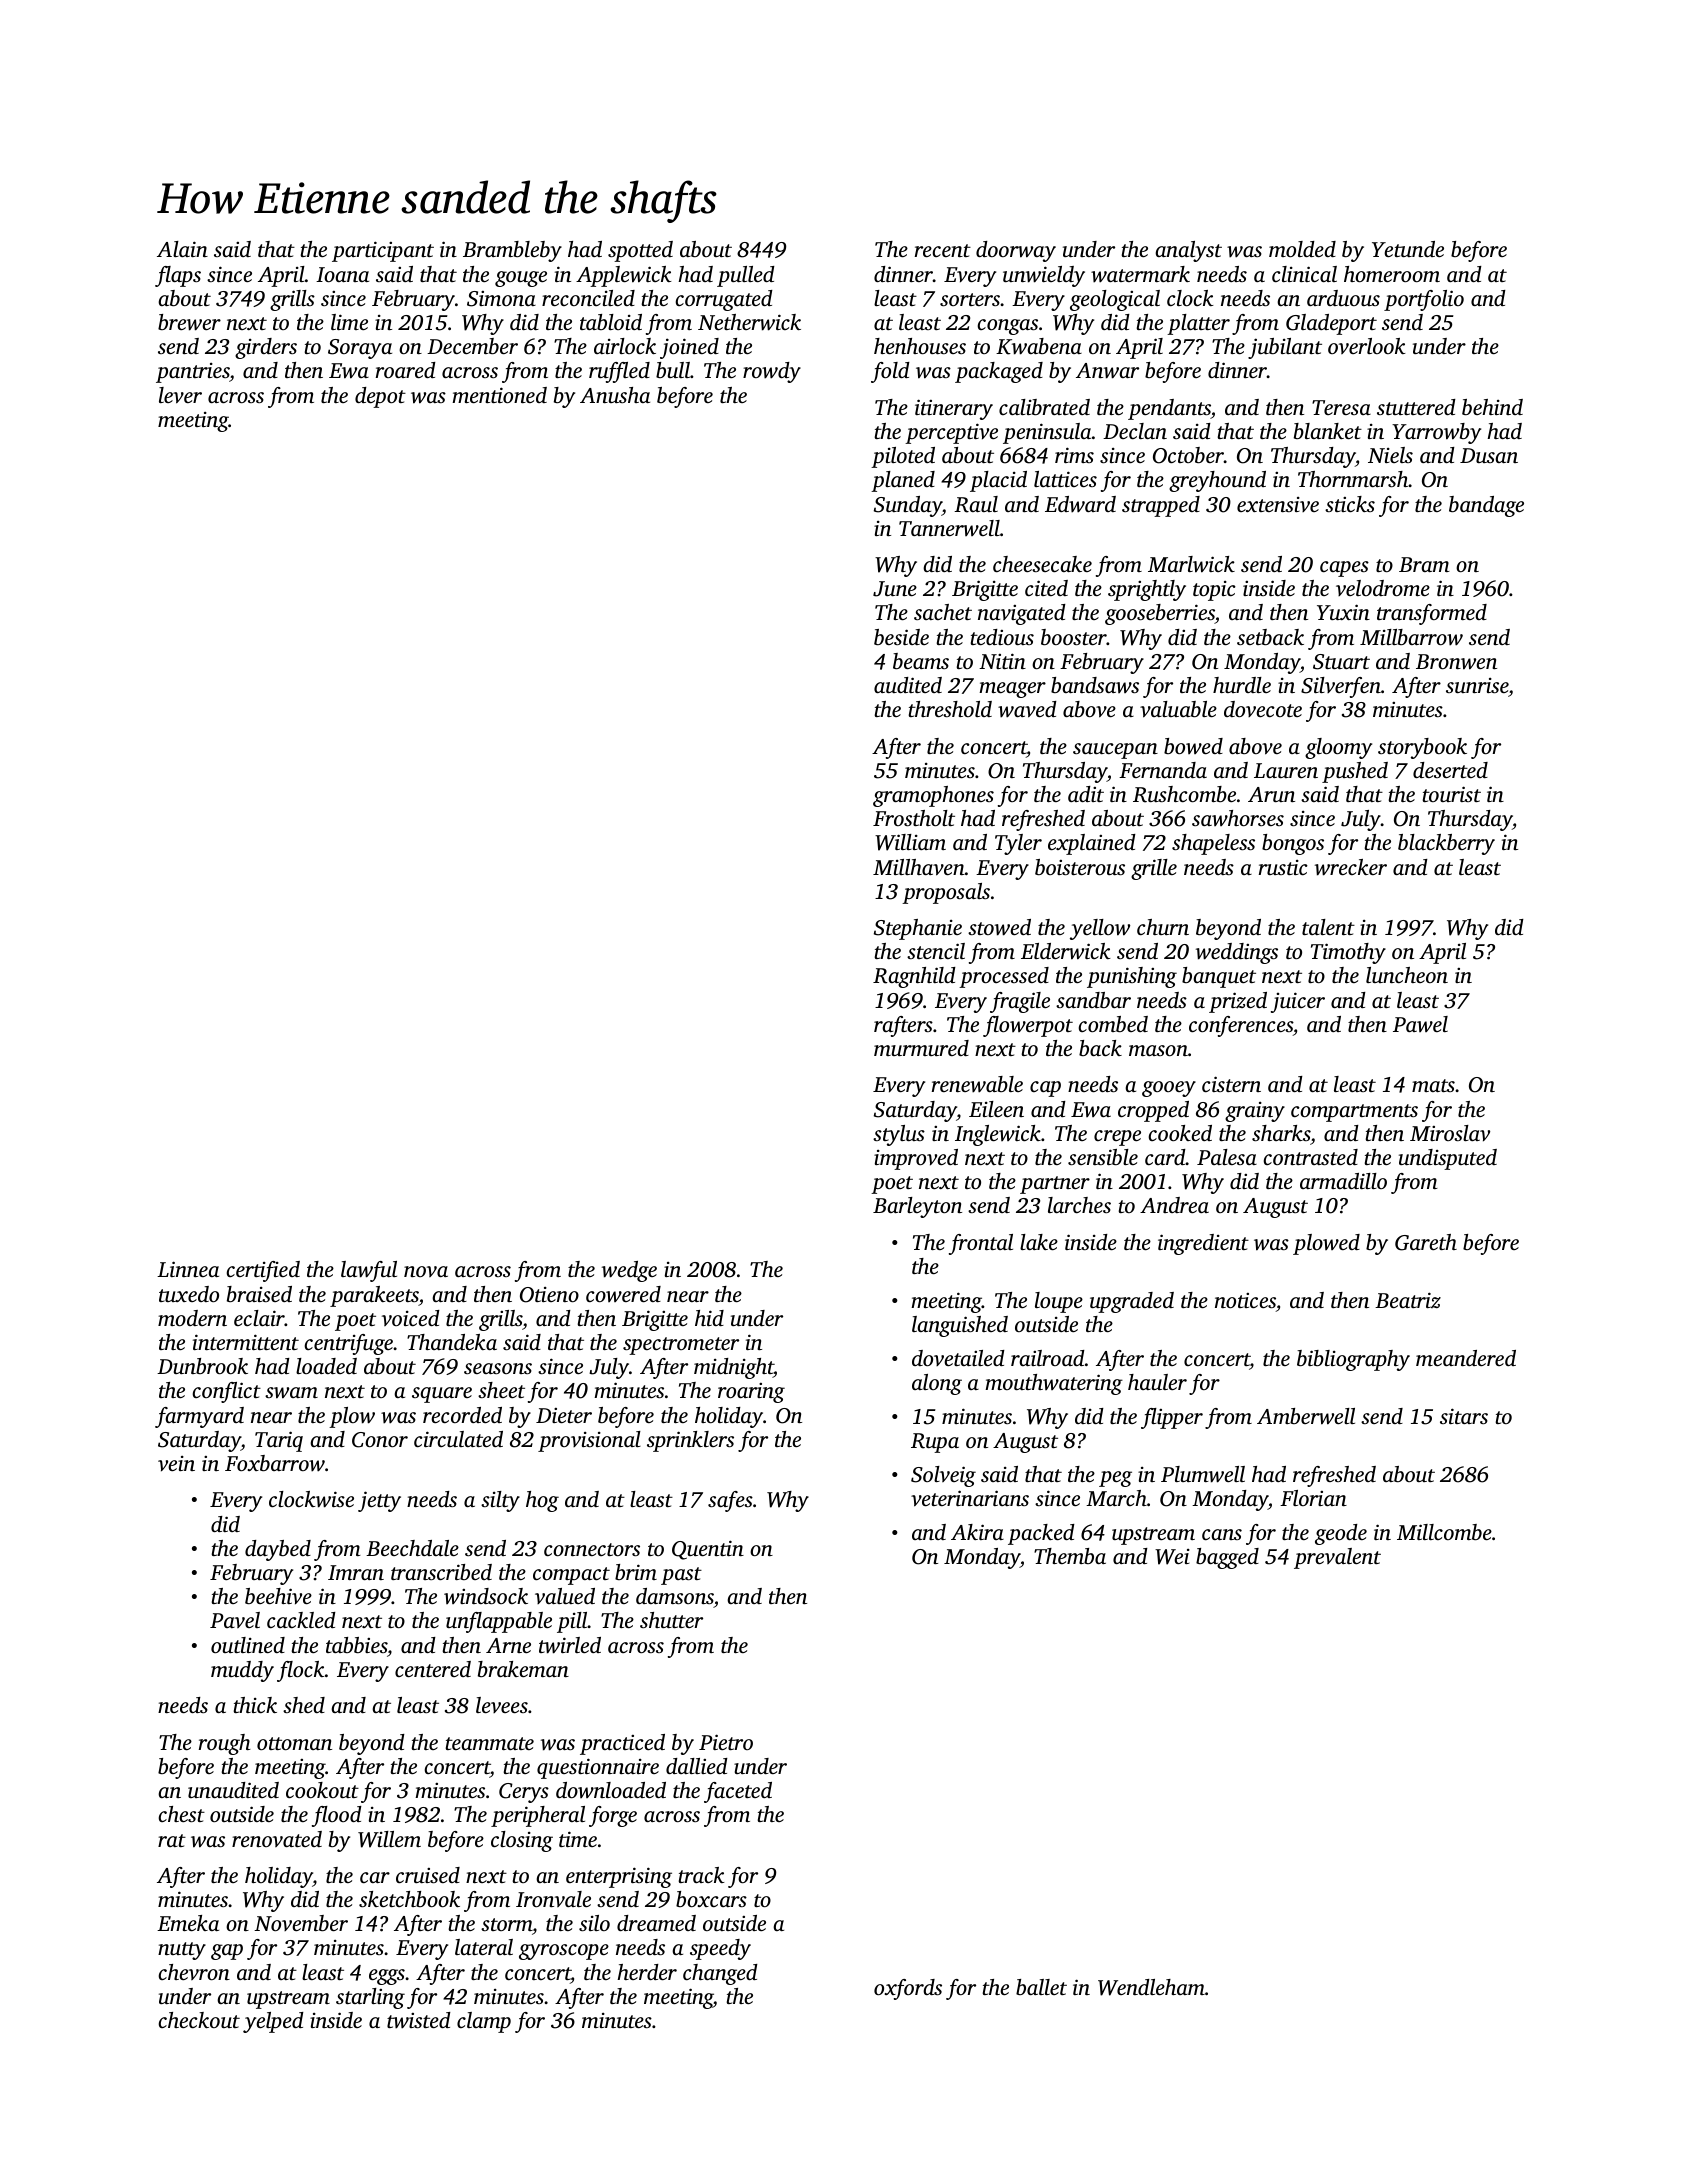 The height and width of the screenshot is (2178, 1683). What do you see at coordinates (1158, 1050) in the screenshot?
I see `mason` at bounding box center [1158, 1050].
